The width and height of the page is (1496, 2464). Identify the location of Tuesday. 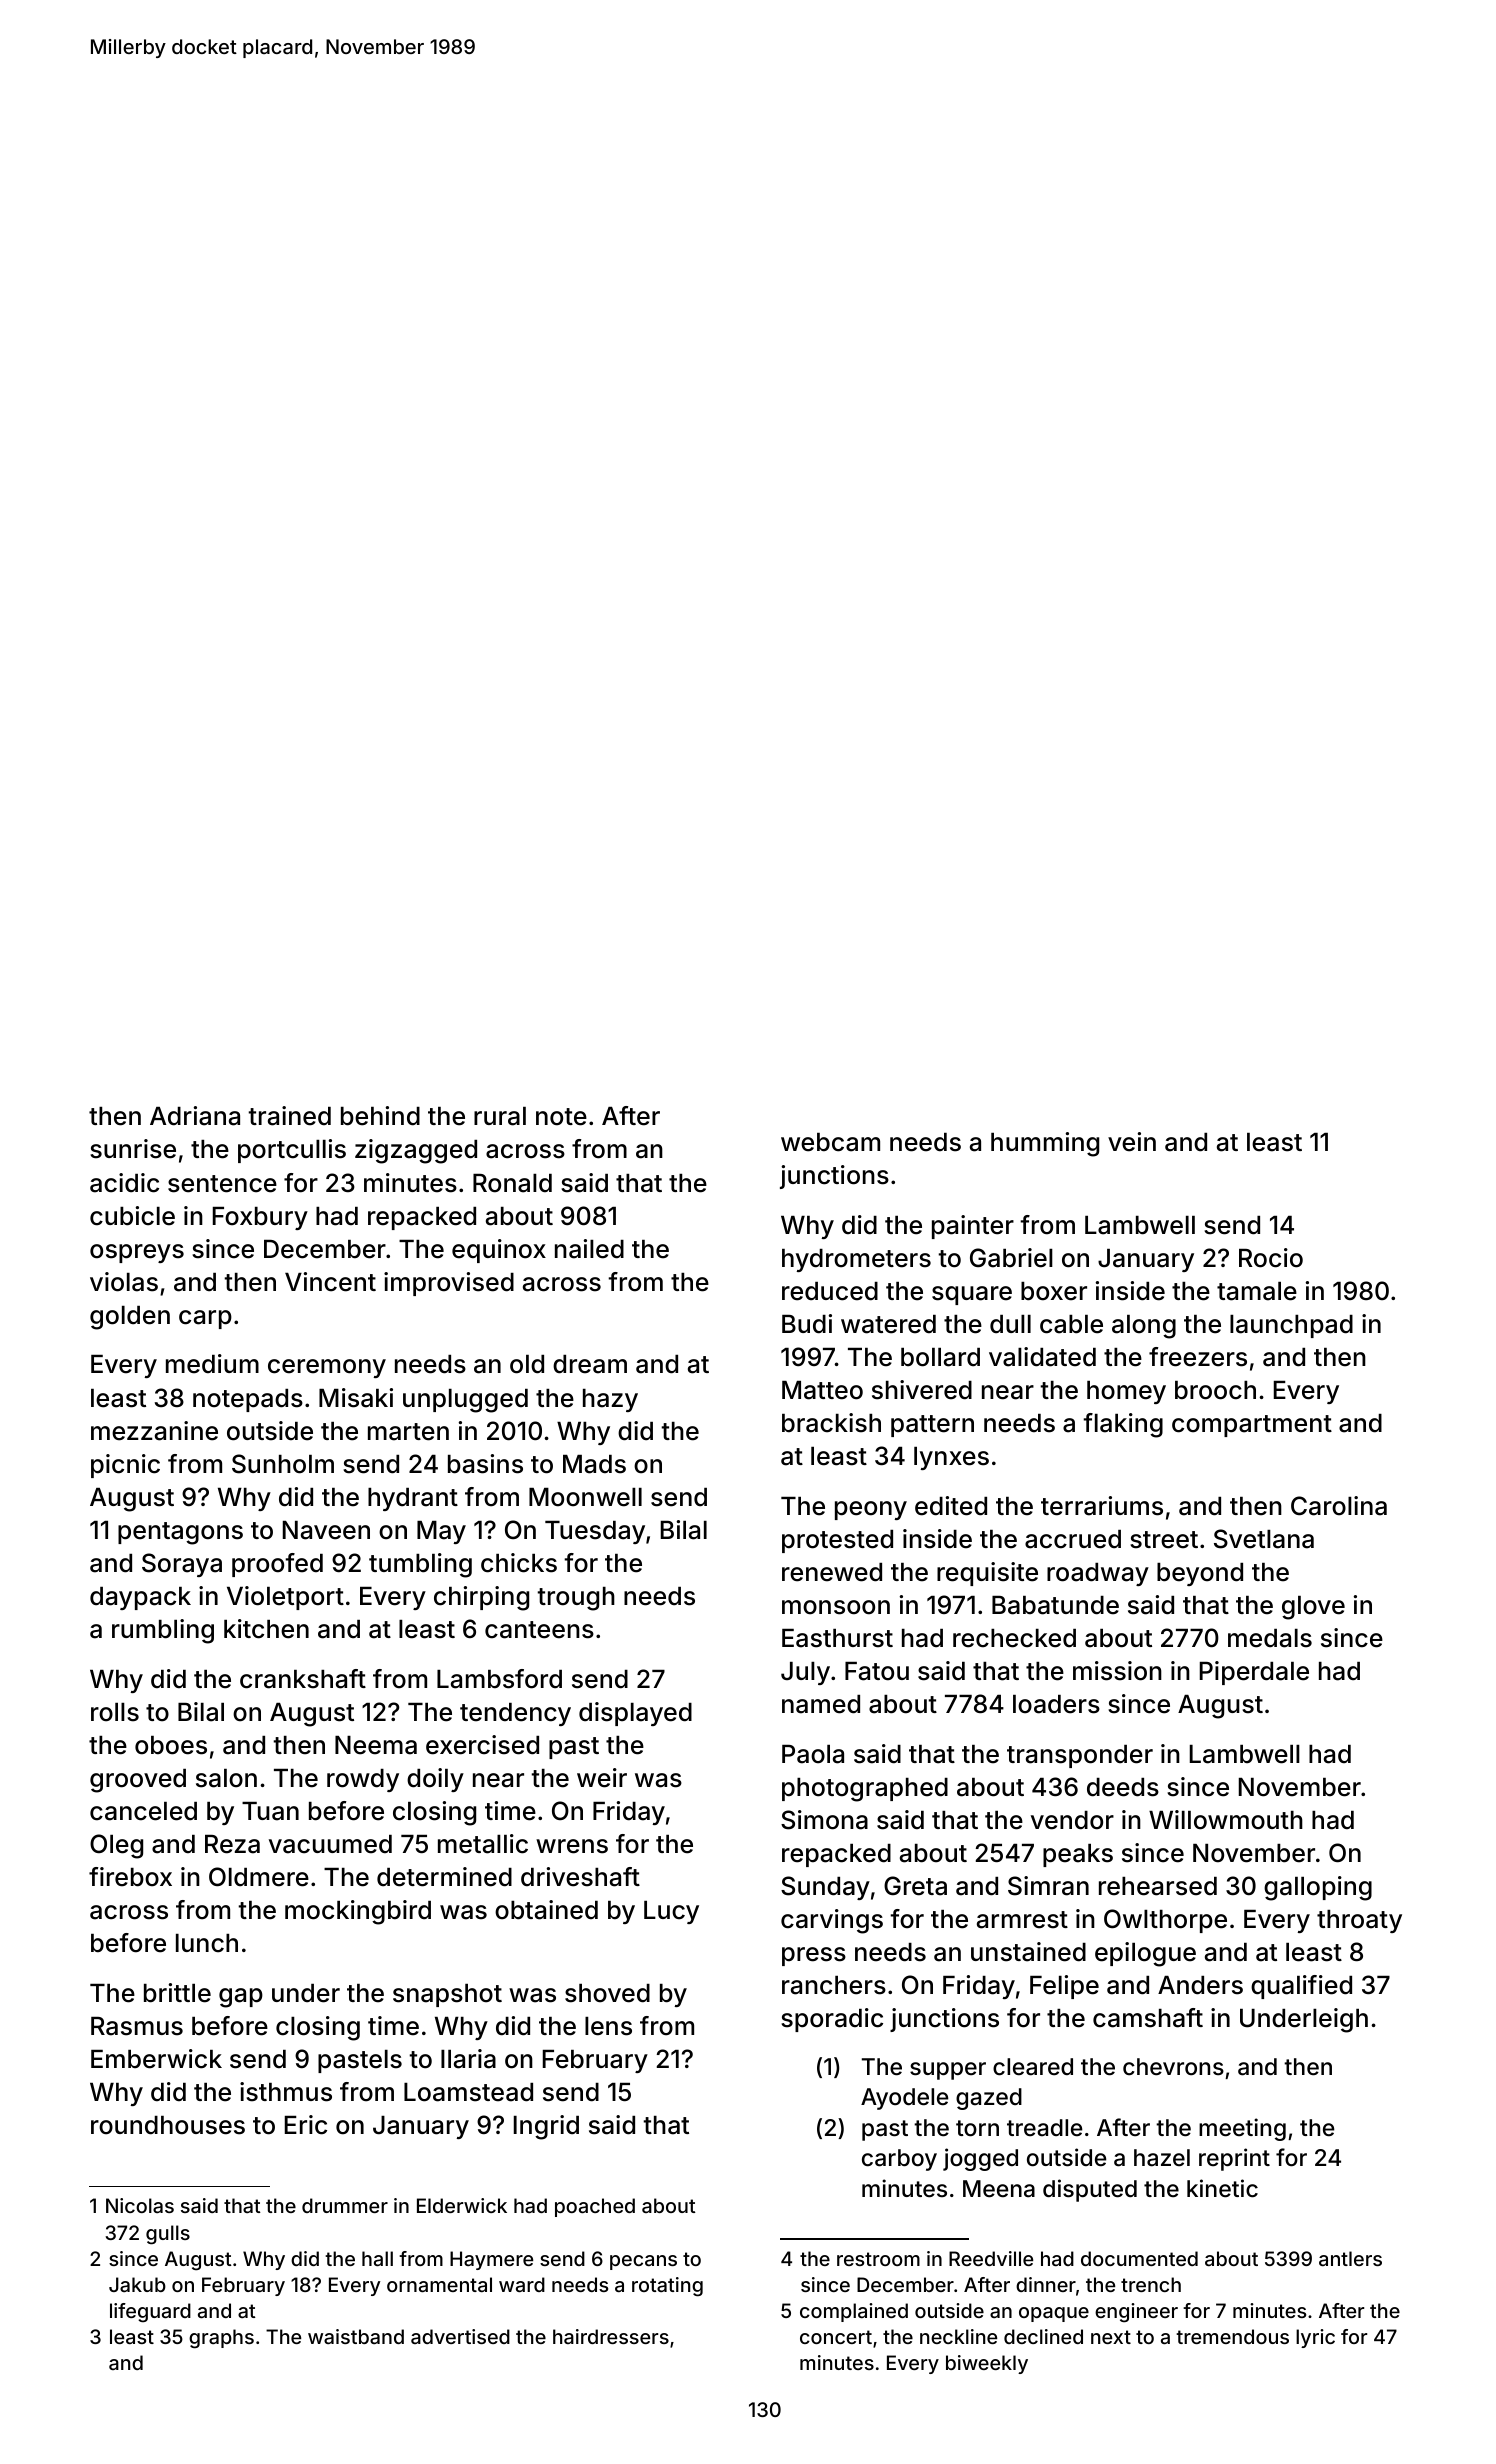
(595, 1532).
